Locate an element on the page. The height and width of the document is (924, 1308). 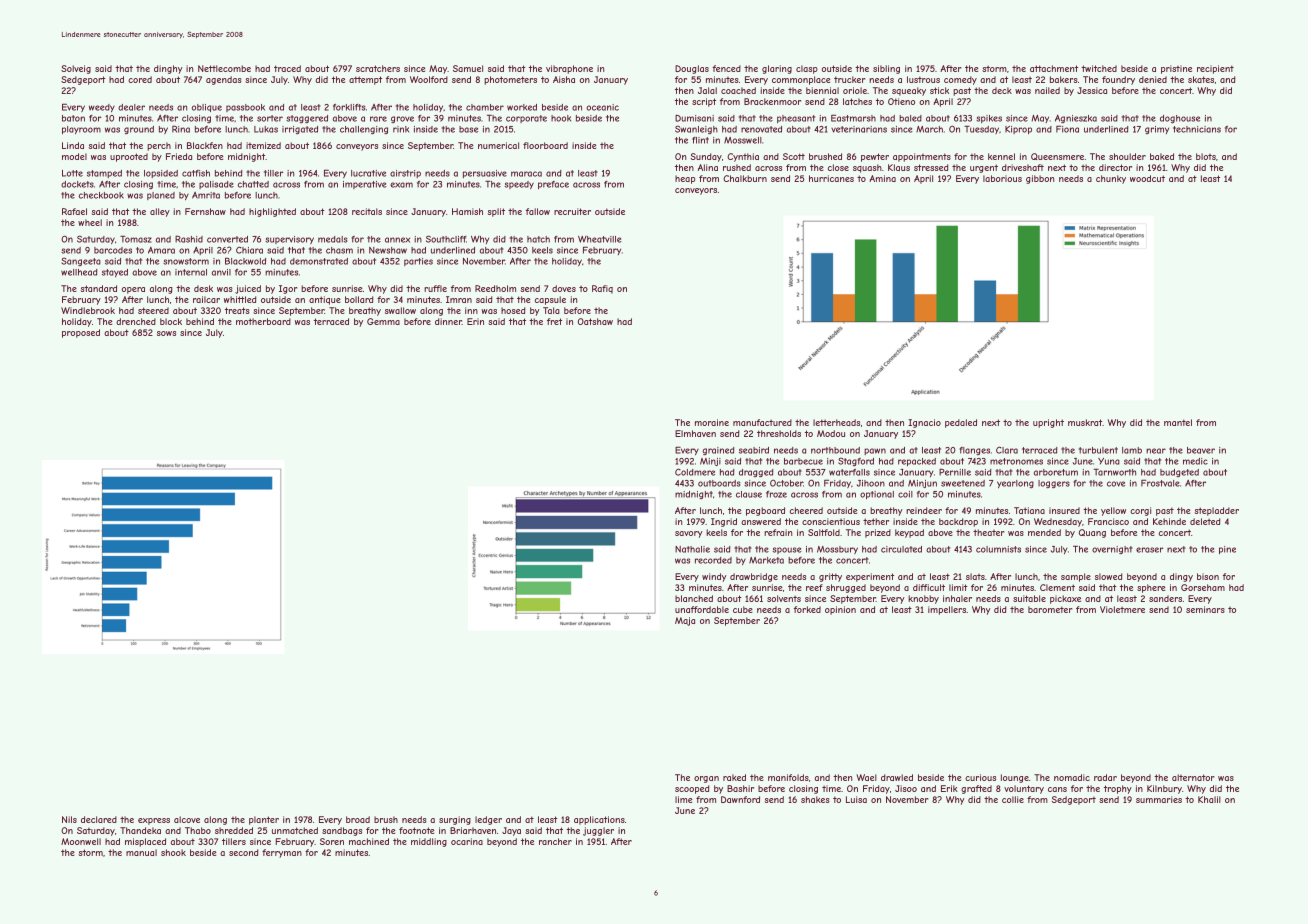
rancher is located at coordinates (555, 841).
